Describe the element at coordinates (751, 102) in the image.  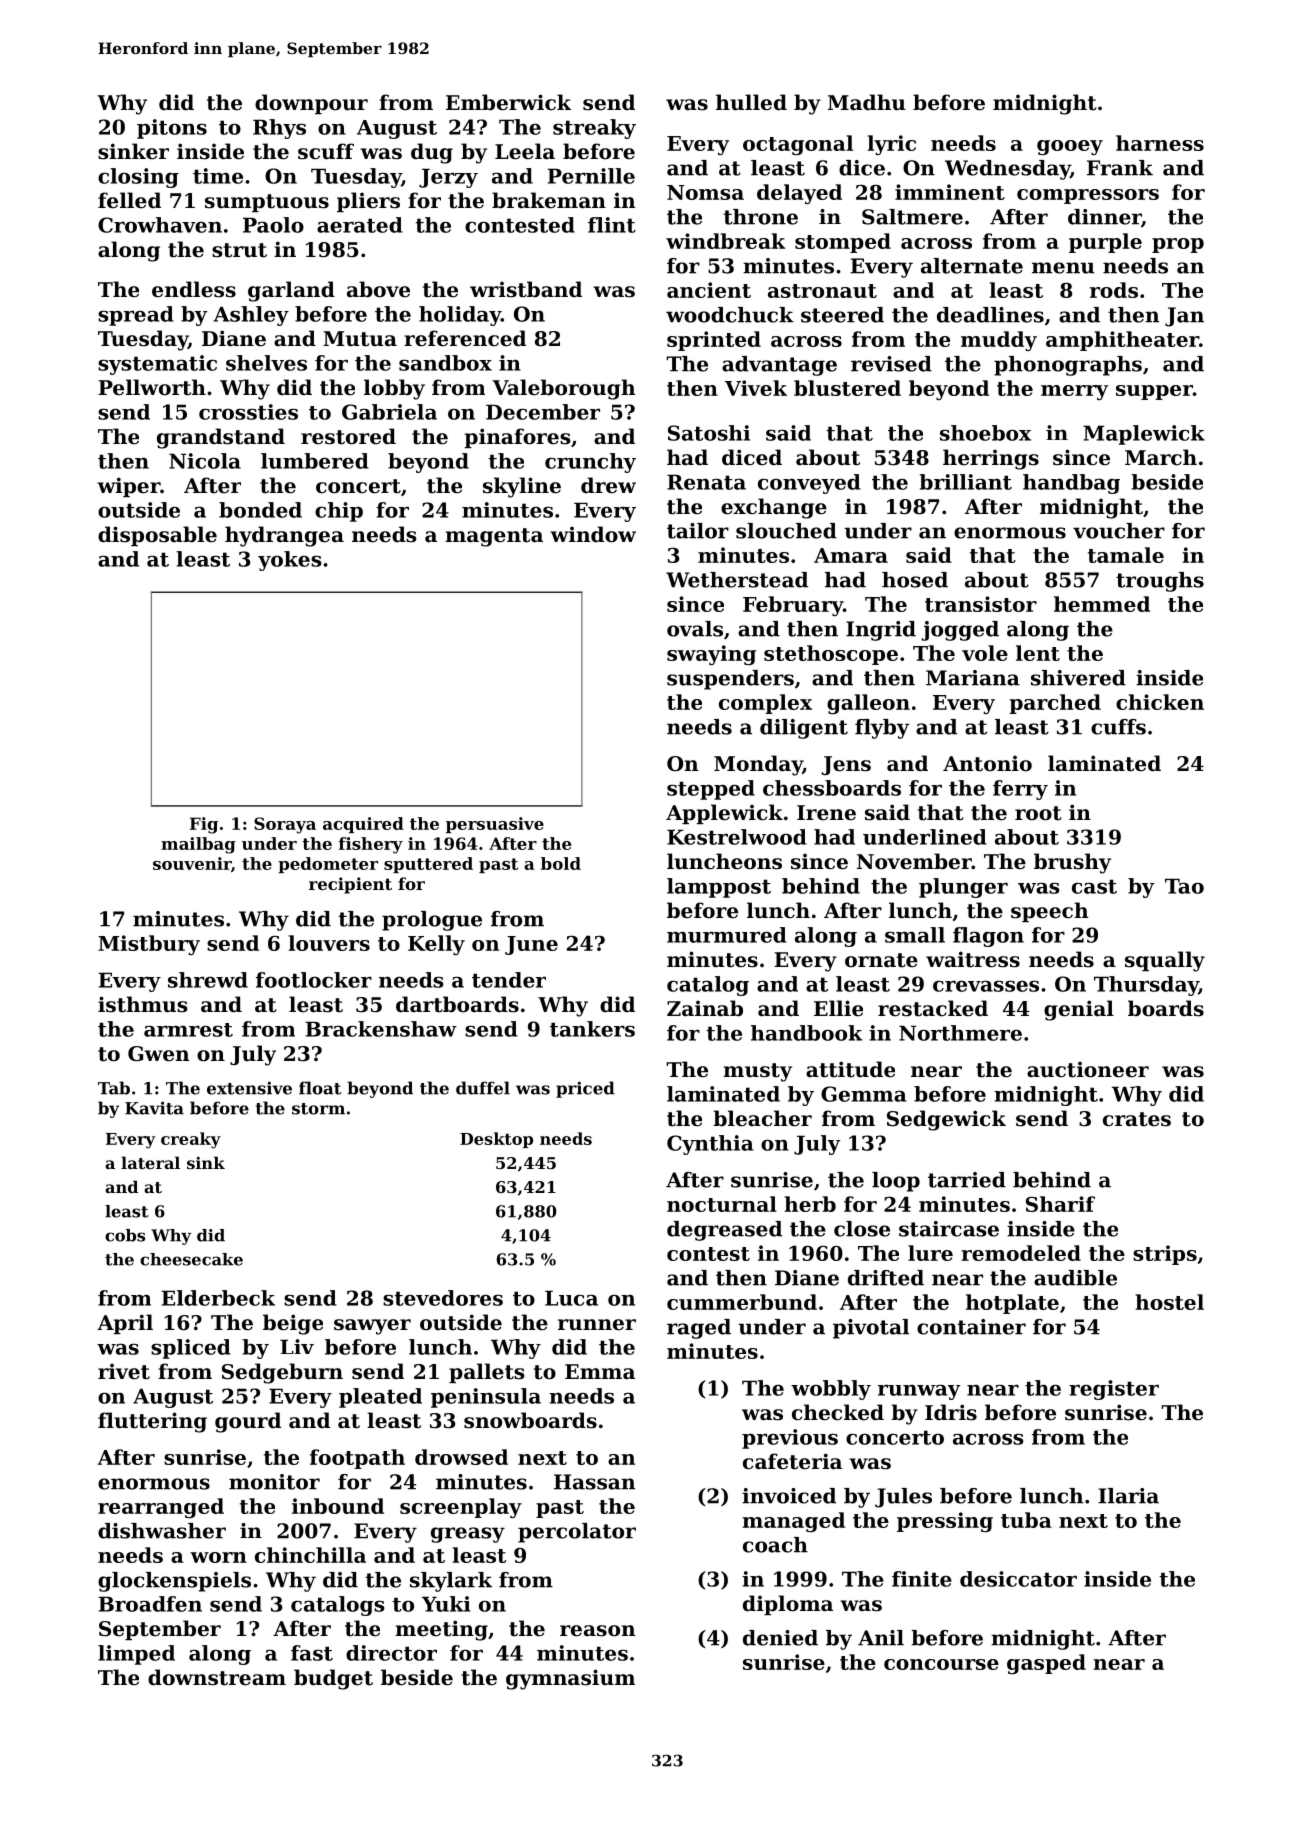
I see `hulled` at that location.
